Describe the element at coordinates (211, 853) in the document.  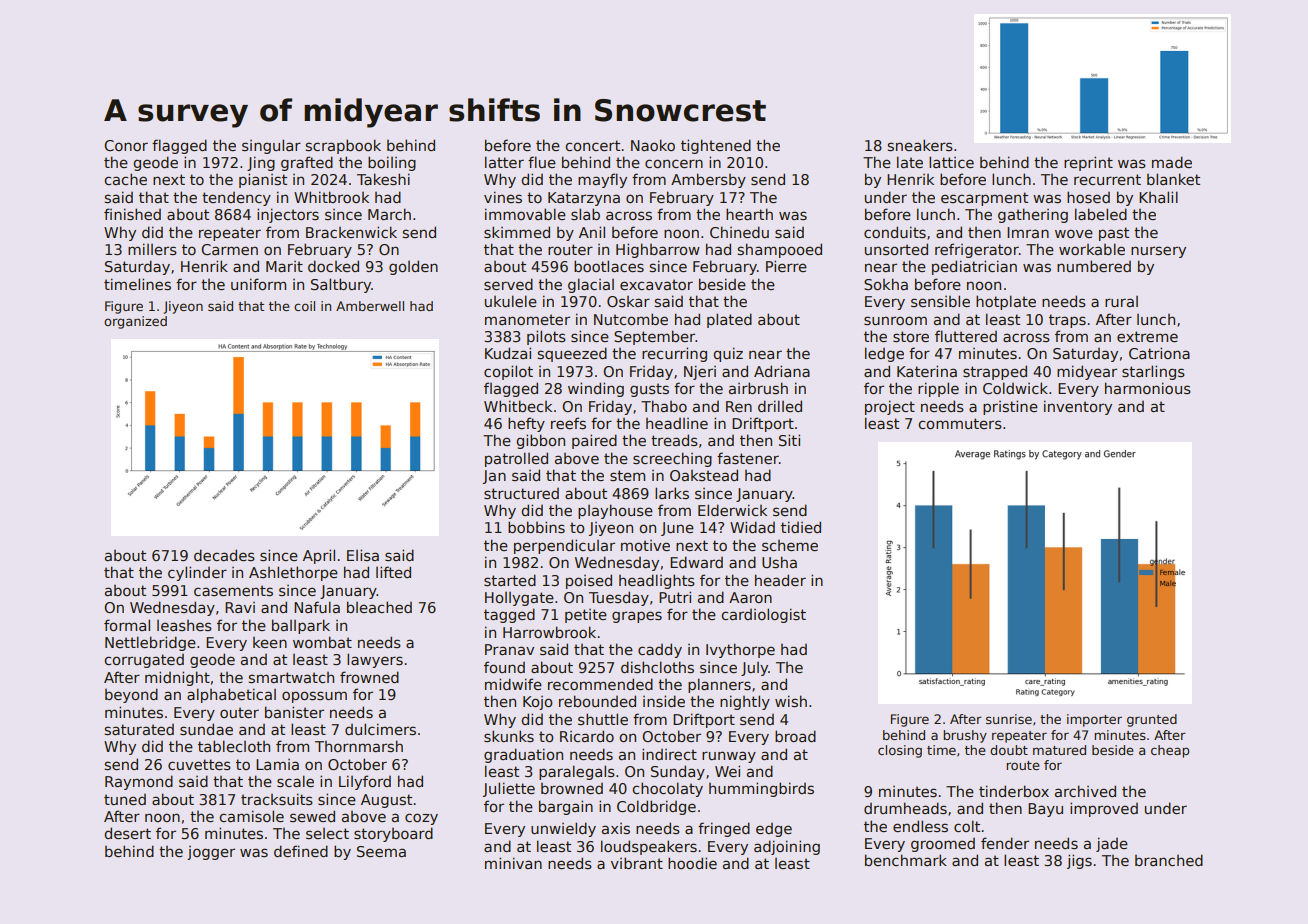
I see `jogger` at that location.
